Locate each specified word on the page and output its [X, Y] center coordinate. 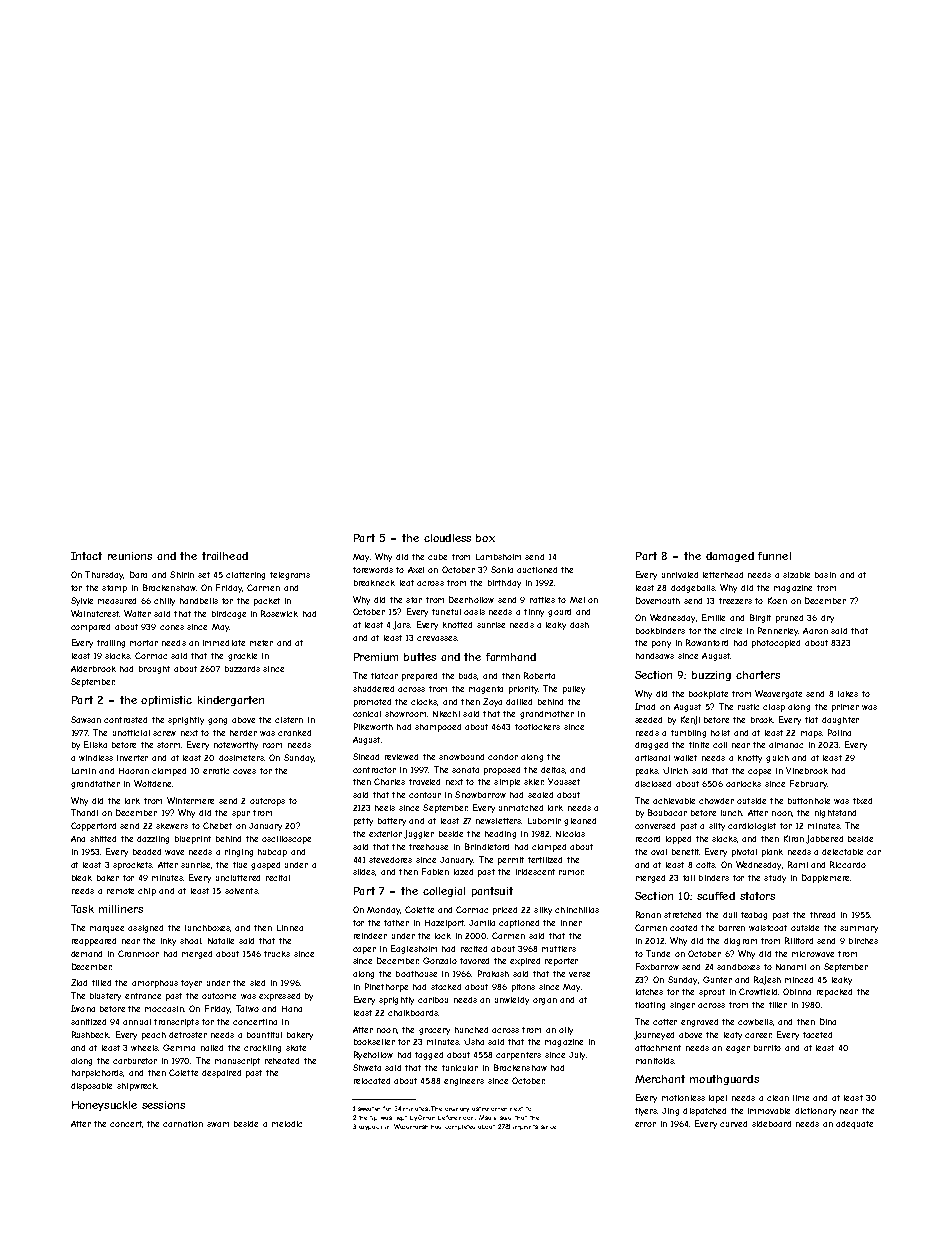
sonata [465, 770]
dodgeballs [693, 589]
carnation [183, 1124]
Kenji [690, 720]
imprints [525, 1127]
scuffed [716, 896]
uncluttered [238, 878]
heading [500, 835]
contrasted [125, 720]
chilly [164, 602]
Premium [376, 657]
